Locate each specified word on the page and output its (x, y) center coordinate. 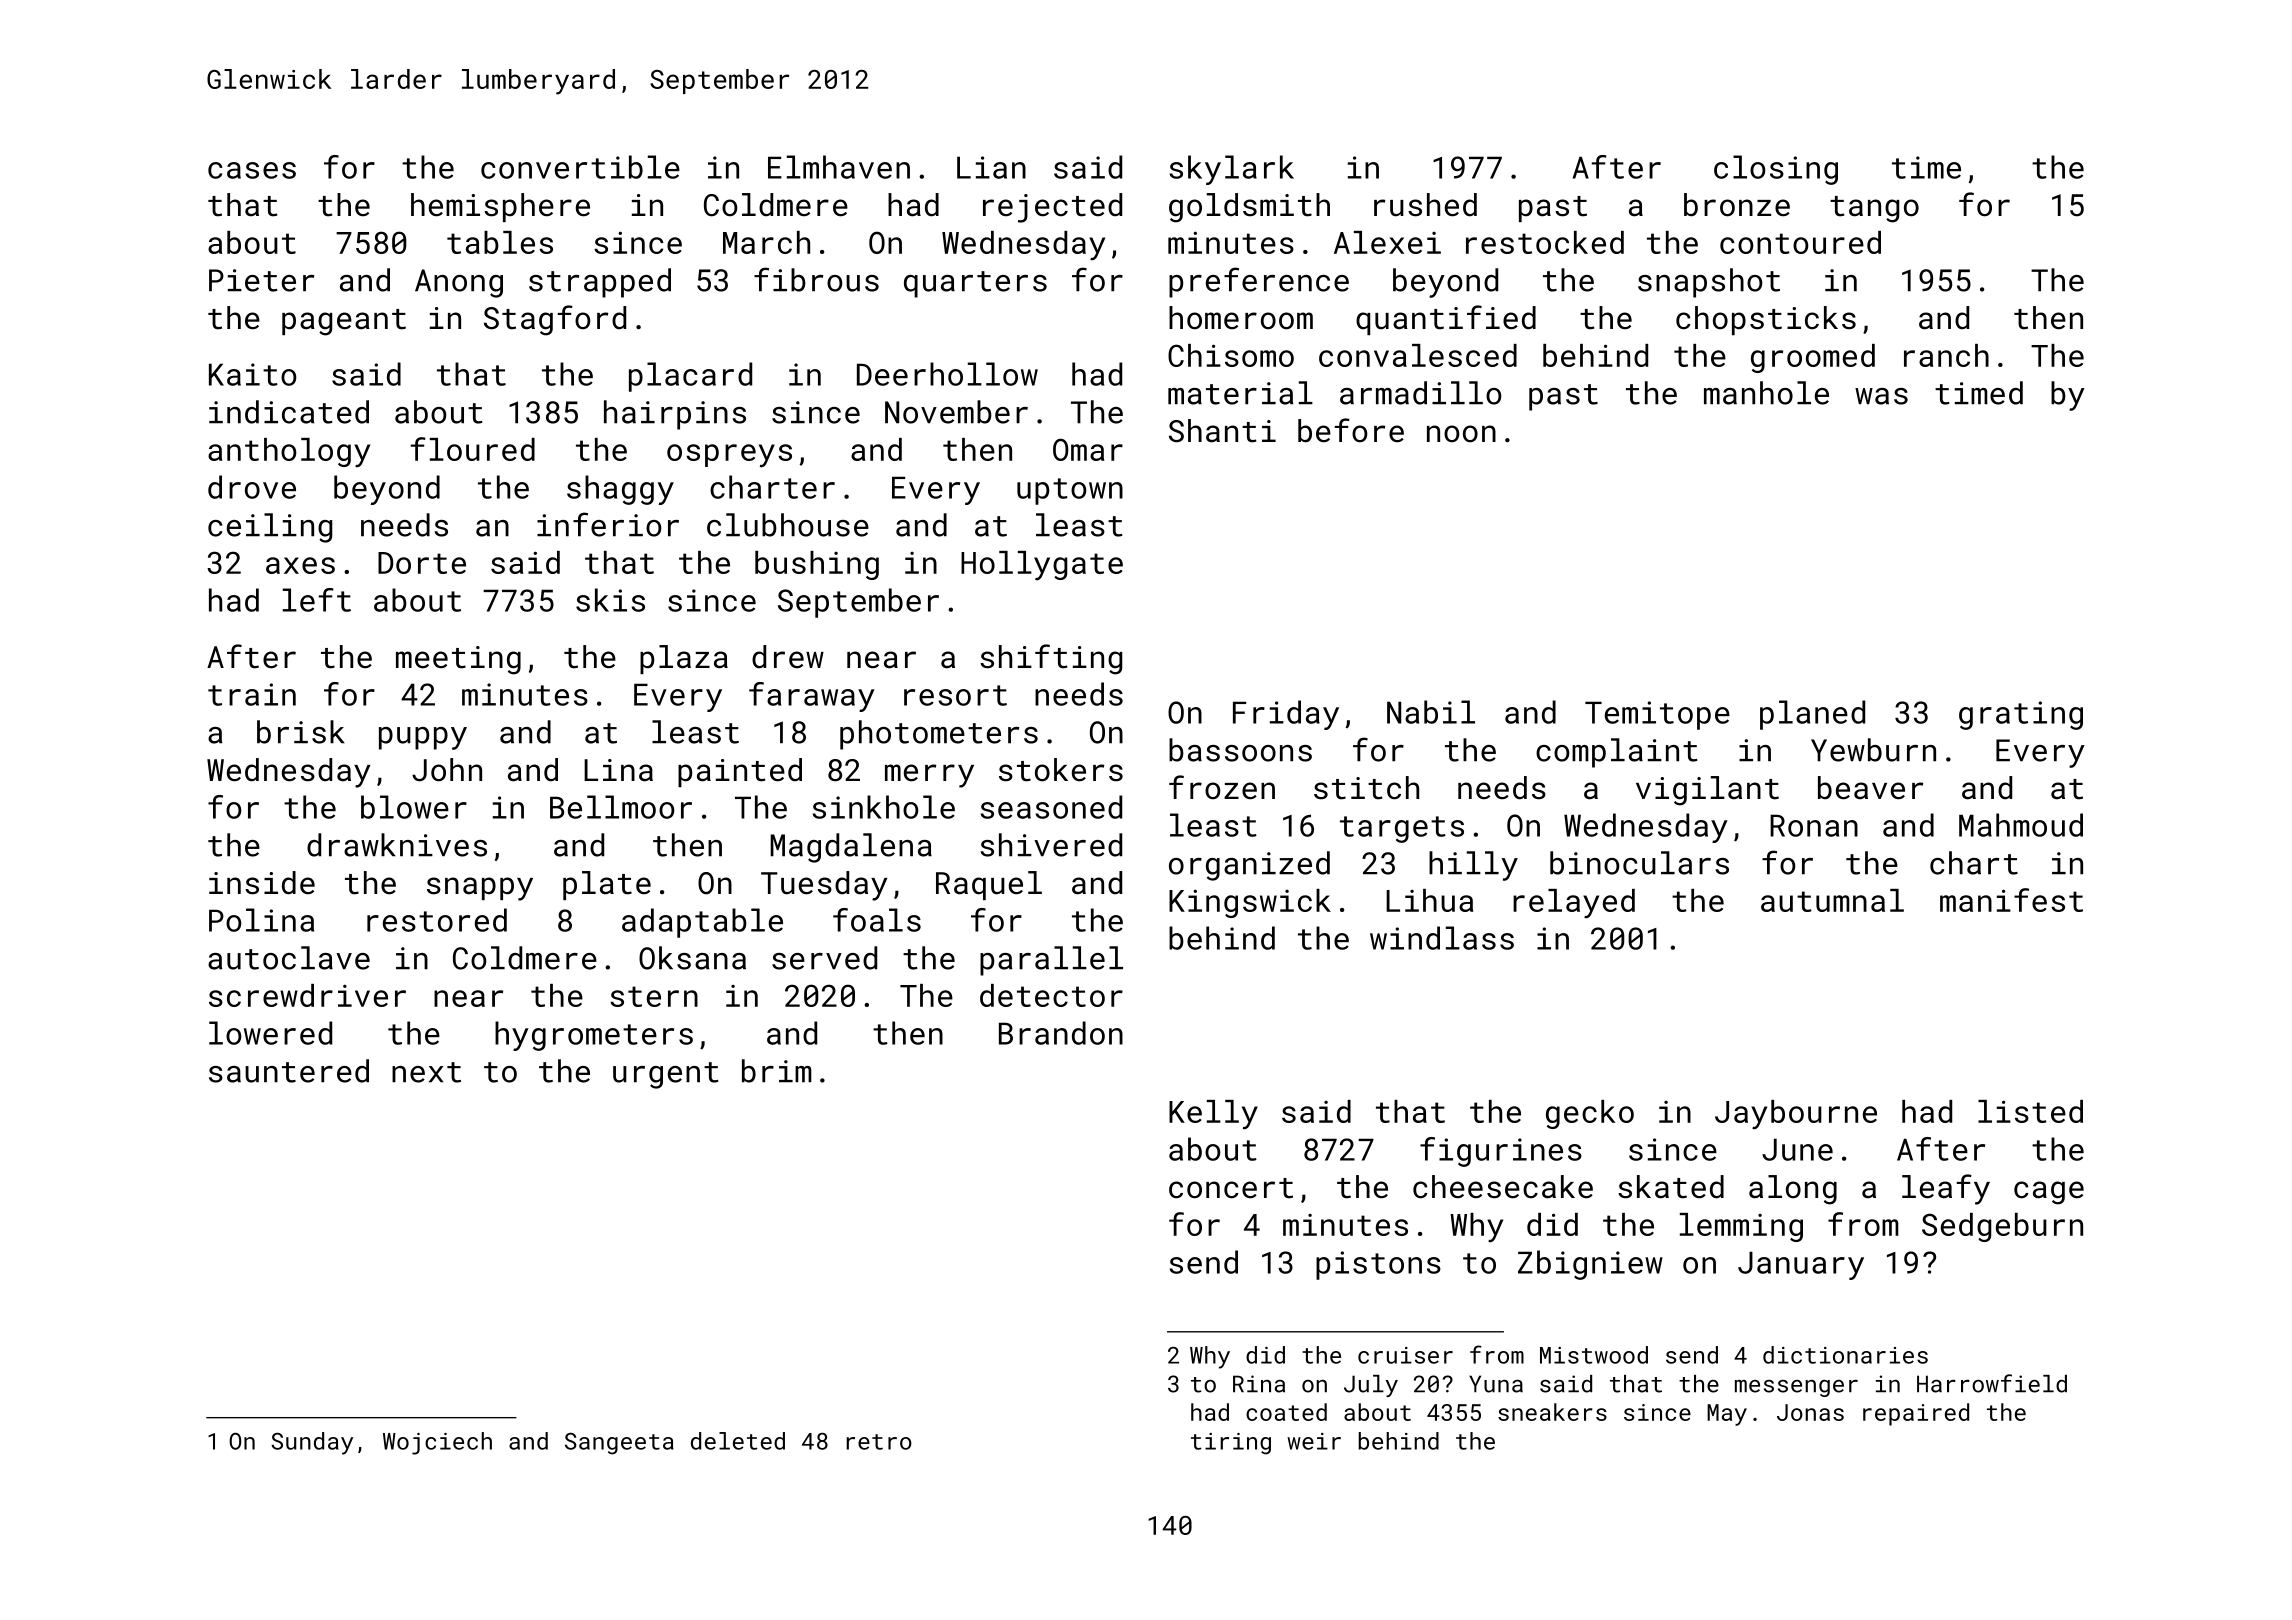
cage (2049, 1193)
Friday (1286, 715)
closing (1776, 170)
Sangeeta (619, 1444)
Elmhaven (839, 167)
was (1881, 396)
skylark (1231, 170)
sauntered (289, 1071)
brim (777, 1071)
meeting (458, 660)
